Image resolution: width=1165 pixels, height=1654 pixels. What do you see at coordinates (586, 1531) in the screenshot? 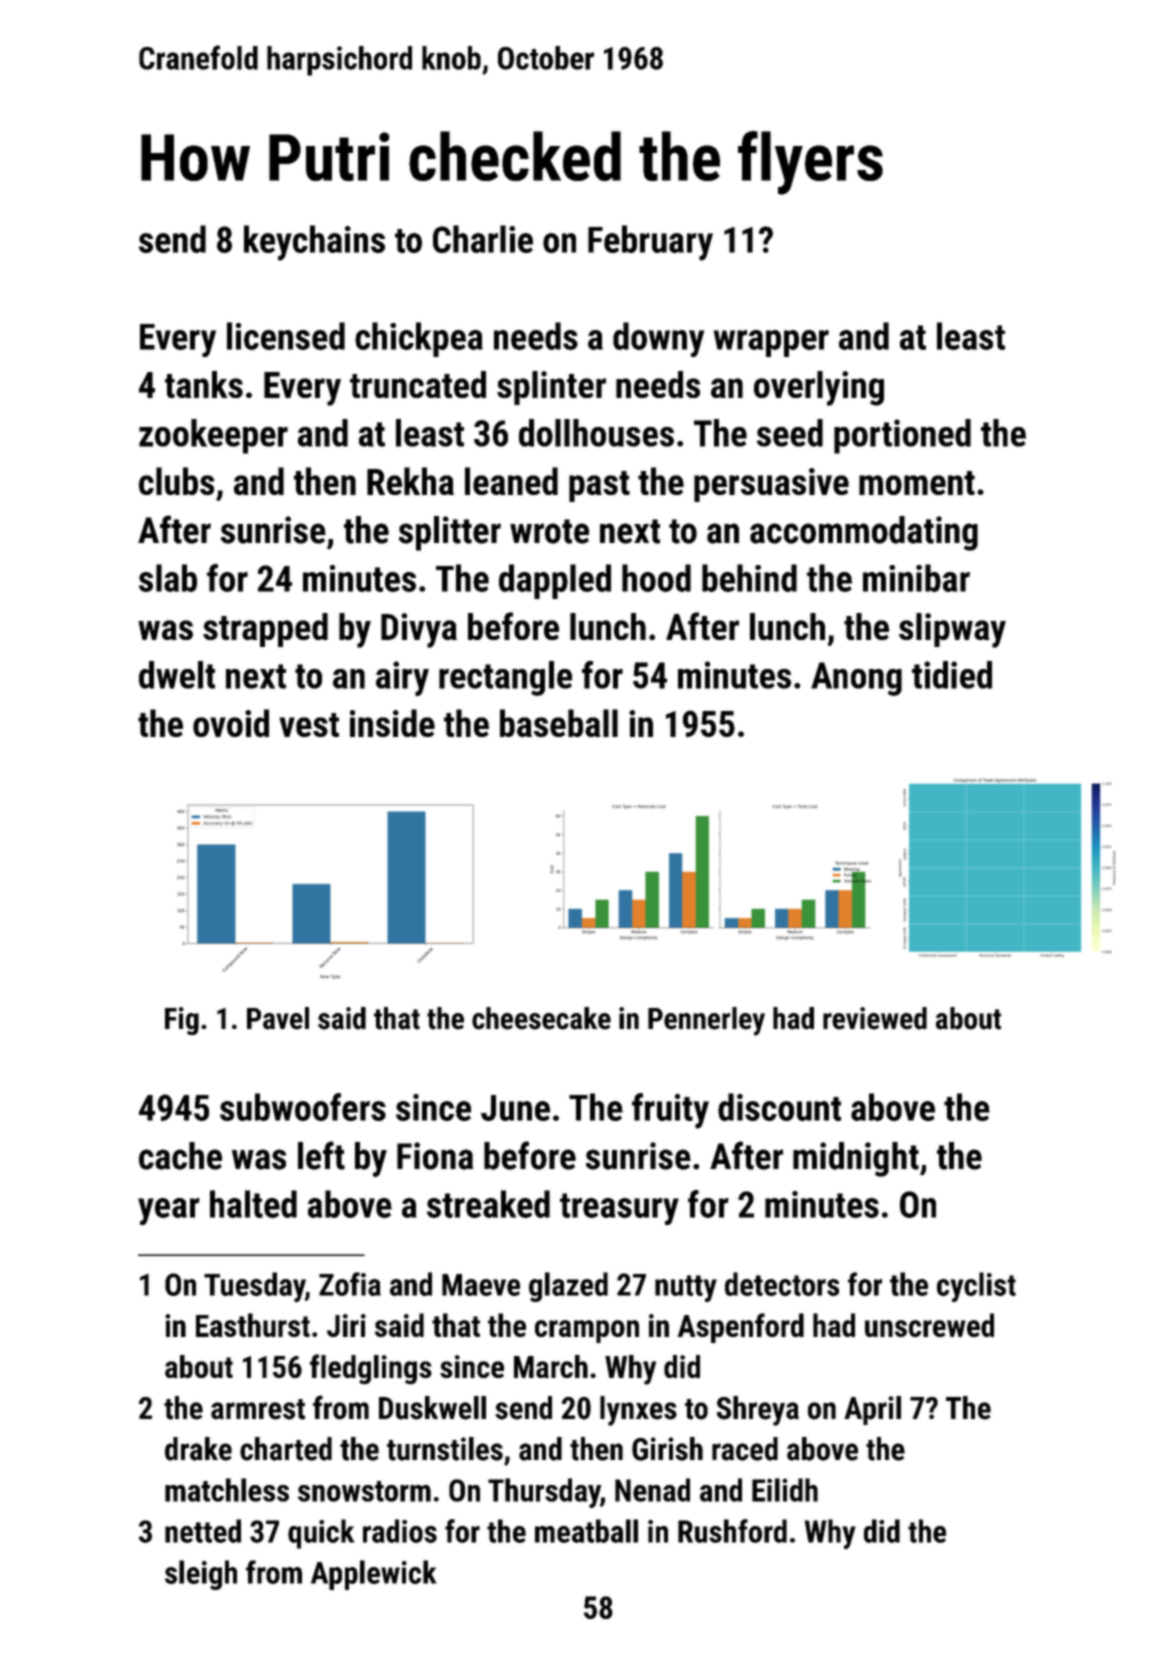
I see `meatball` at bounding box center [586, 1531].
